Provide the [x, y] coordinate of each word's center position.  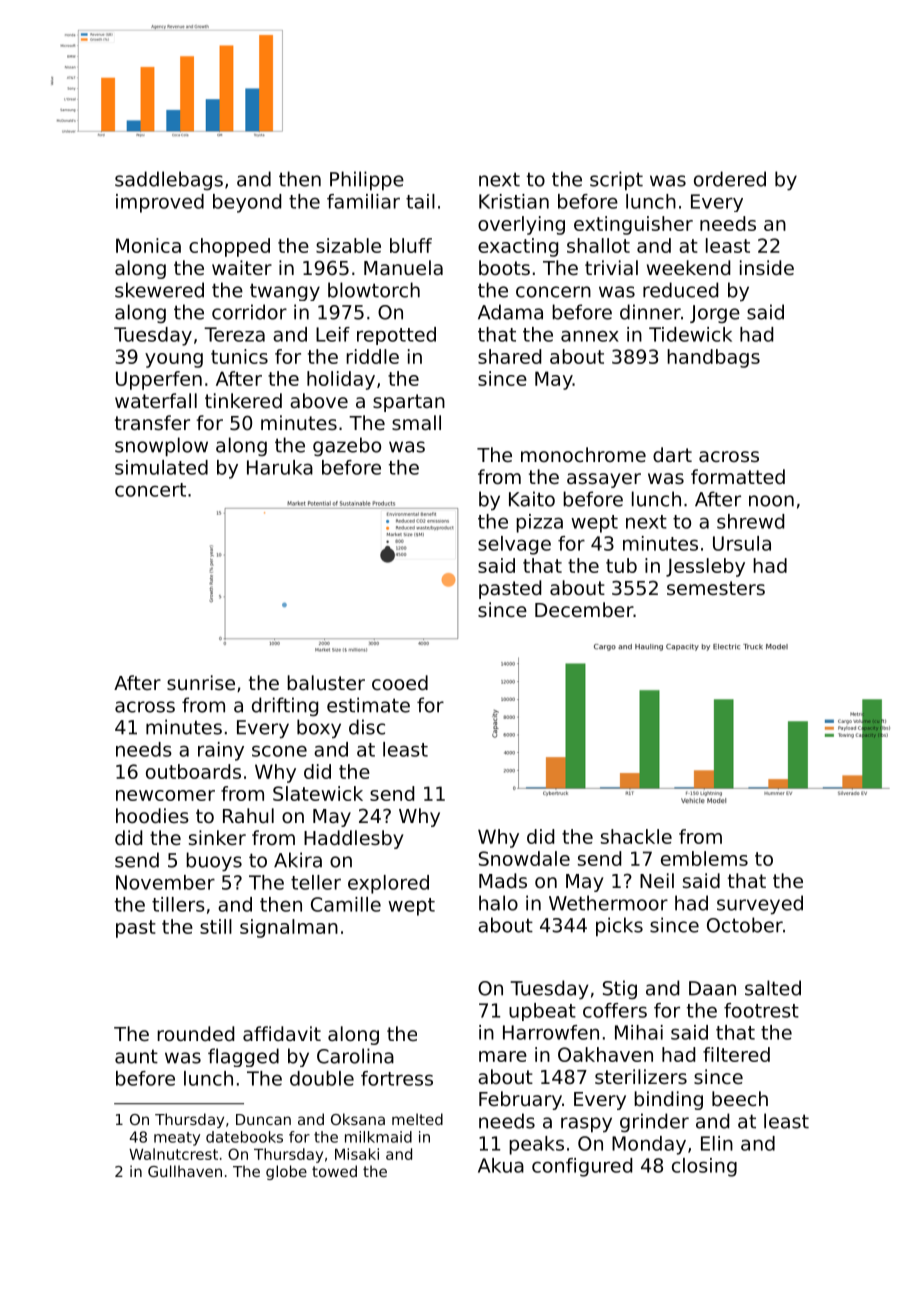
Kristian [514, 201]
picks [619, 927]
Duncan [263, 1119]
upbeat [542, 1012]
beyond [247, 203]
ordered [730, 179]
